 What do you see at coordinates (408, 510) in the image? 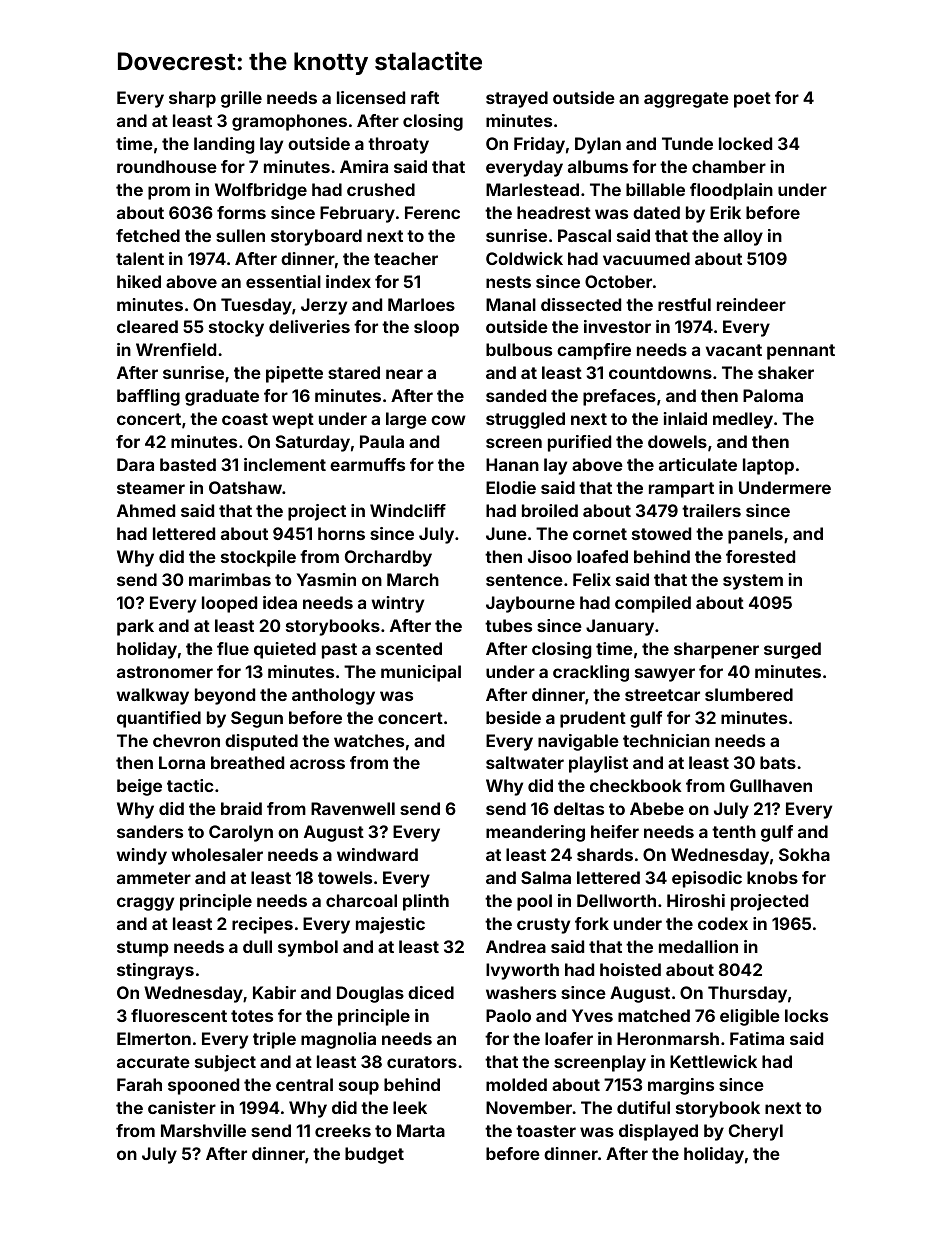
I see `Windcliff` at bounding box center [408, 510].
